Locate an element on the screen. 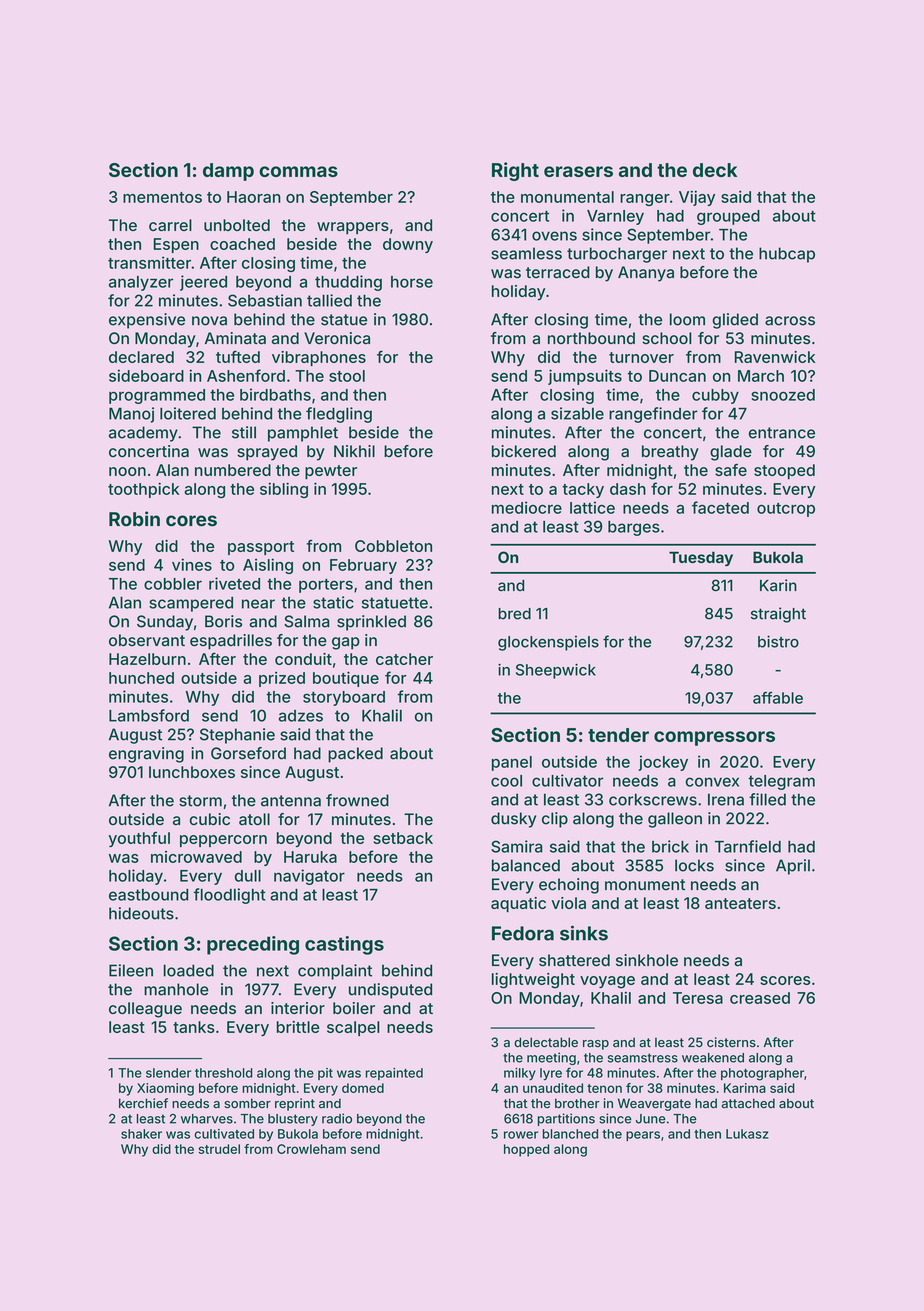  cultivator is located at coordinates (567, 780).
